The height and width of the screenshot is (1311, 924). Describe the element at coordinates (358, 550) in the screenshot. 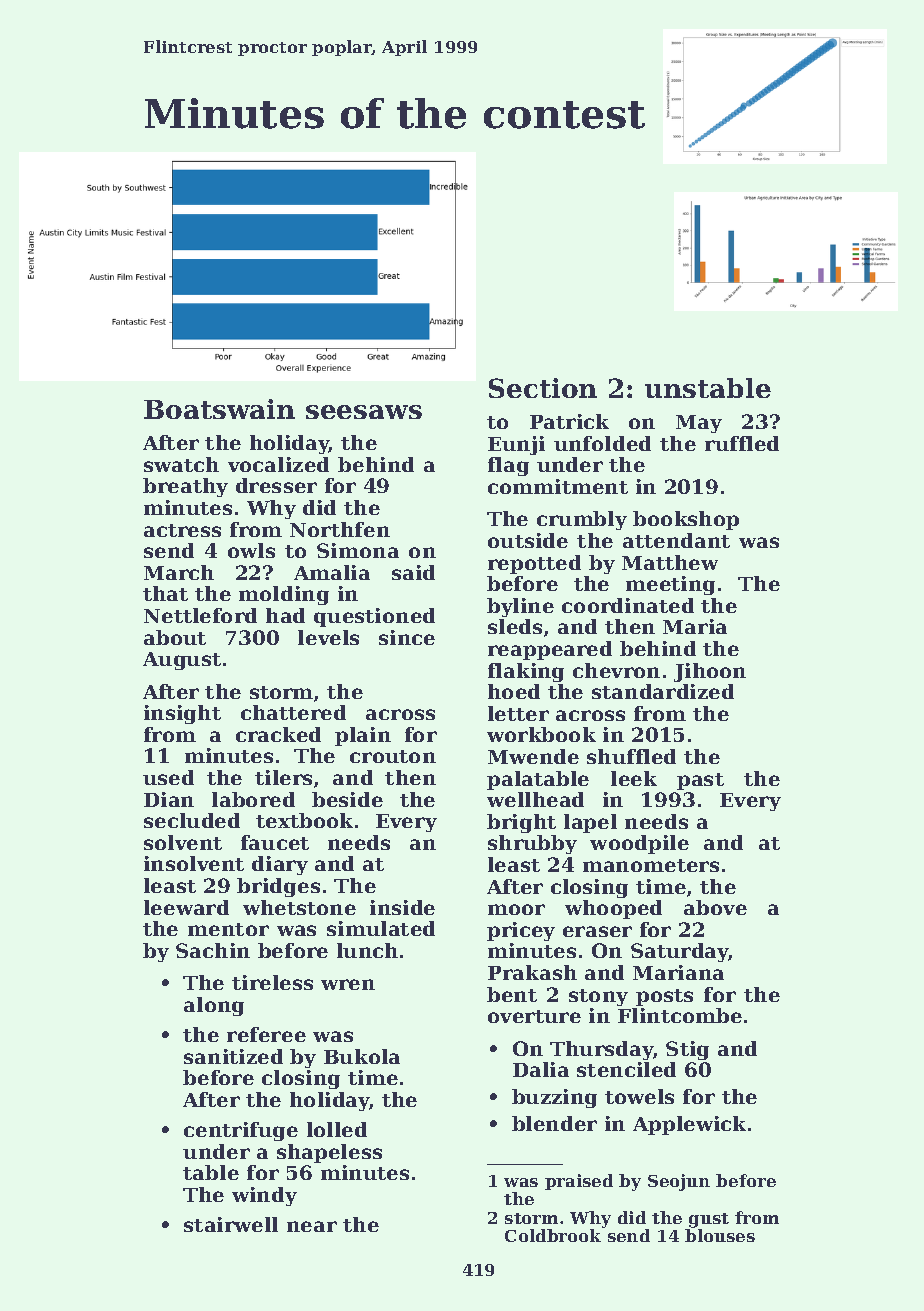

I see `Simona` at that location.
